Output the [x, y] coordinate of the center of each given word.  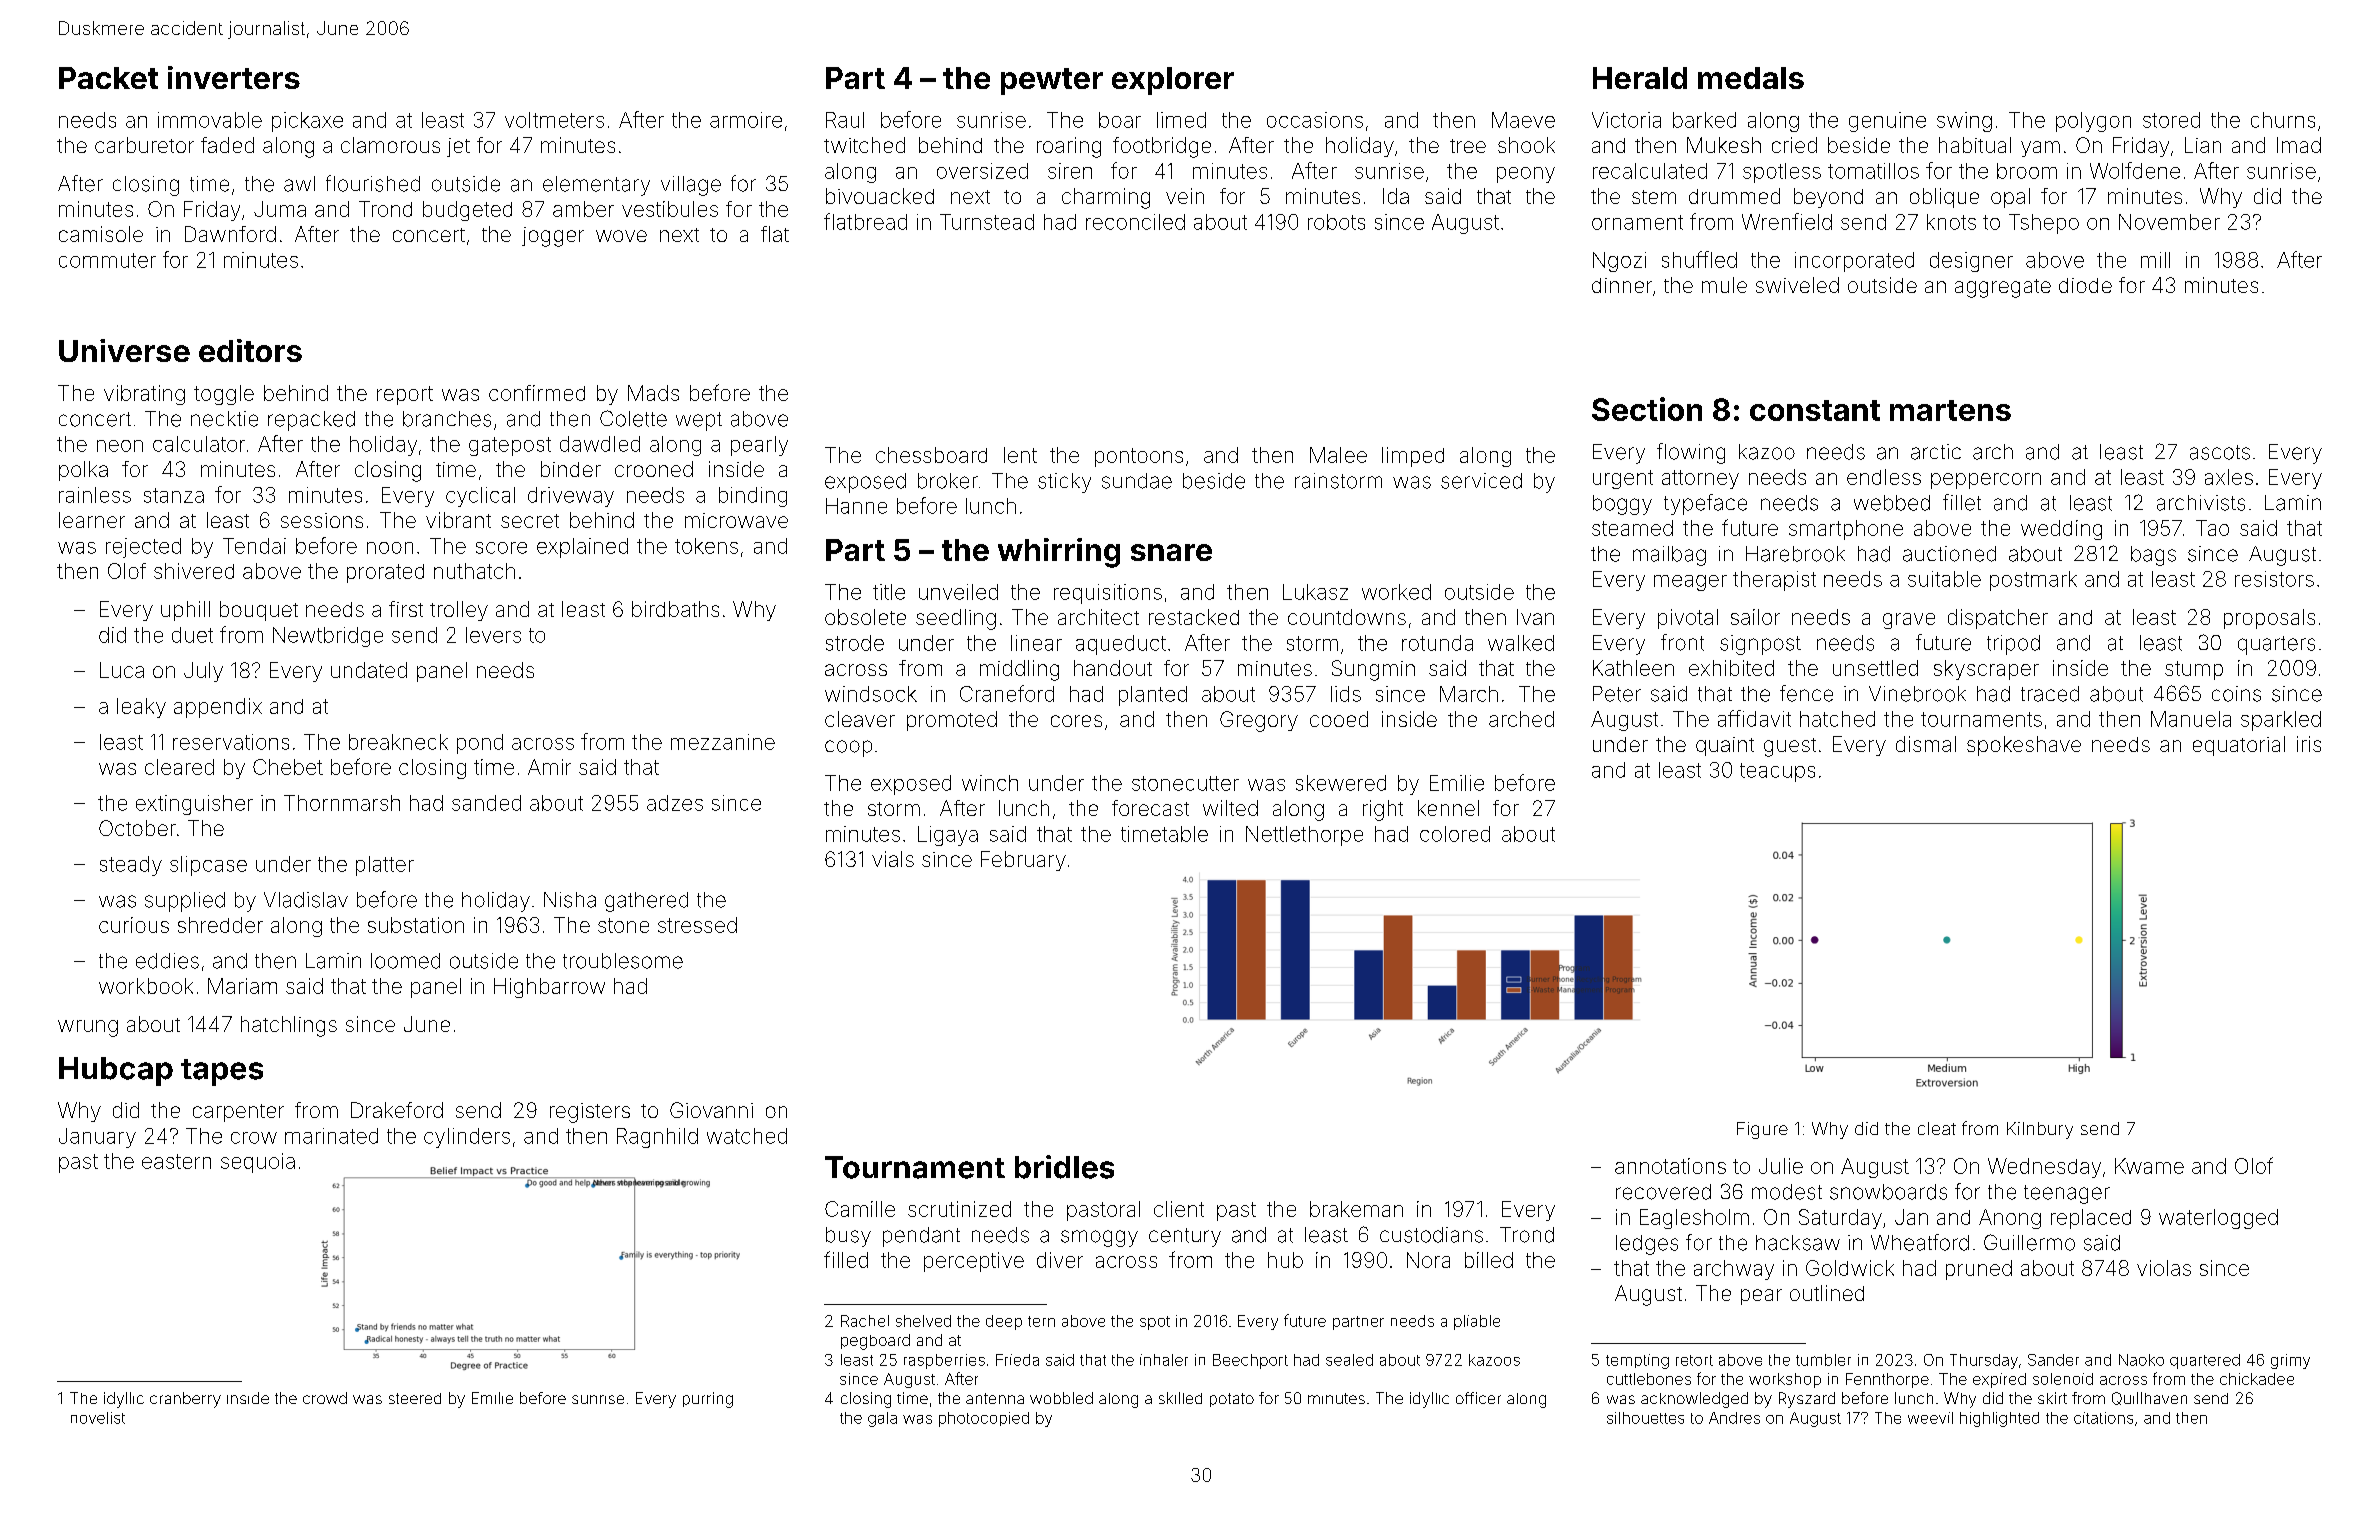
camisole [101, 234]
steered [415, 1398]
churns [2283, 120]
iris [2309, 744]
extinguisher [194, 805]
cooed [1339, 719]
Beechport [1250, 1361]
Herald [1640, 78]
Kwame [2149, 1166]
